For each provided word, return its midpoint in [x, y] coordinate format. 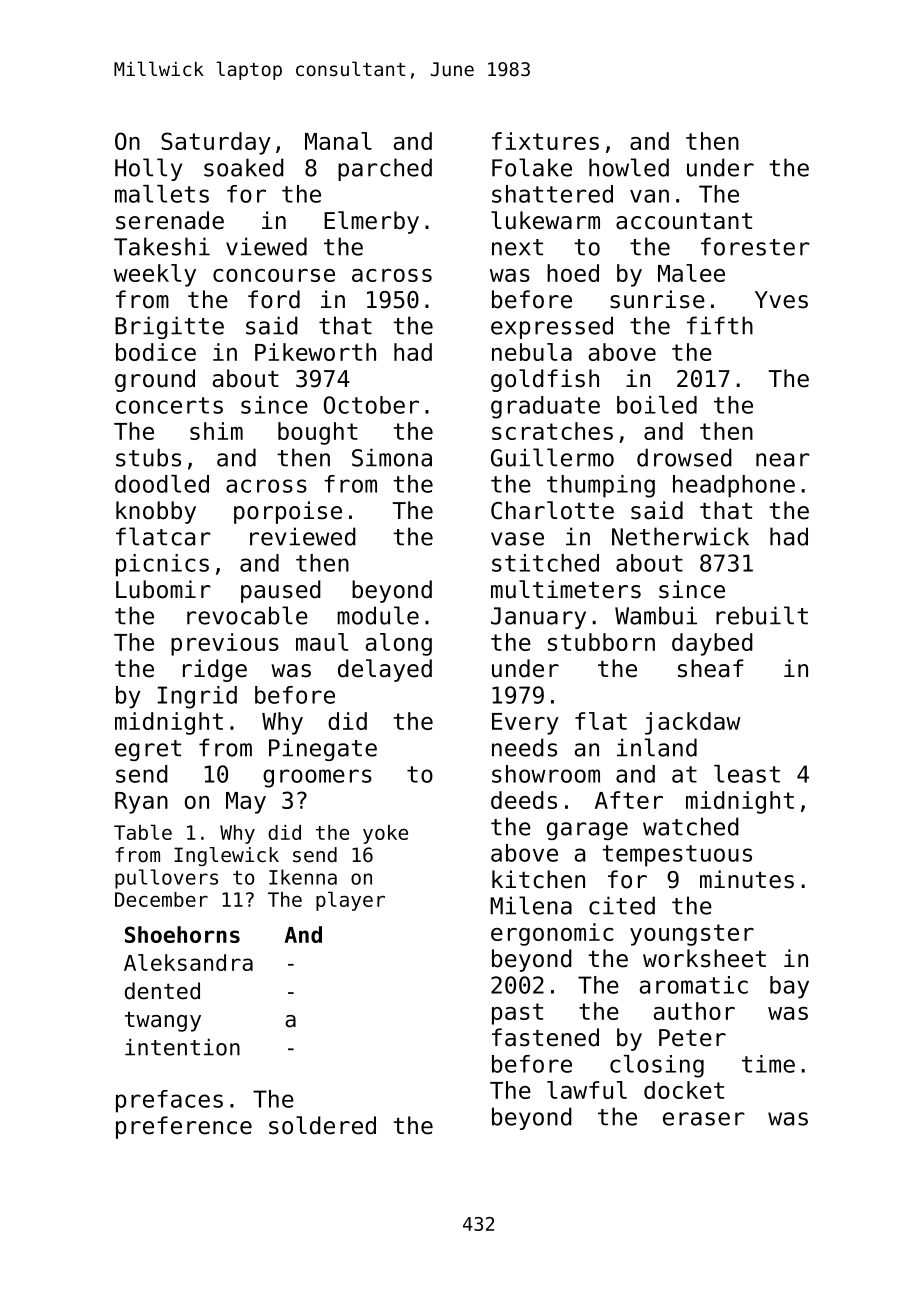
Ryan [141, 803]
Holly [148, 169]
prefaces [169, 1101]
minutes [747, 879]
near [783, 460]
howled [629, 167]
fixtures [545, 141]
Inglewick [226, 856]
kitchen [538, 879]
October [371, 405]
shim [216, 431]
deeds [524, 800]
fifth [720, 325]
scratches [552, 431]
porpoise [288, 512]
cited [622, 905]
